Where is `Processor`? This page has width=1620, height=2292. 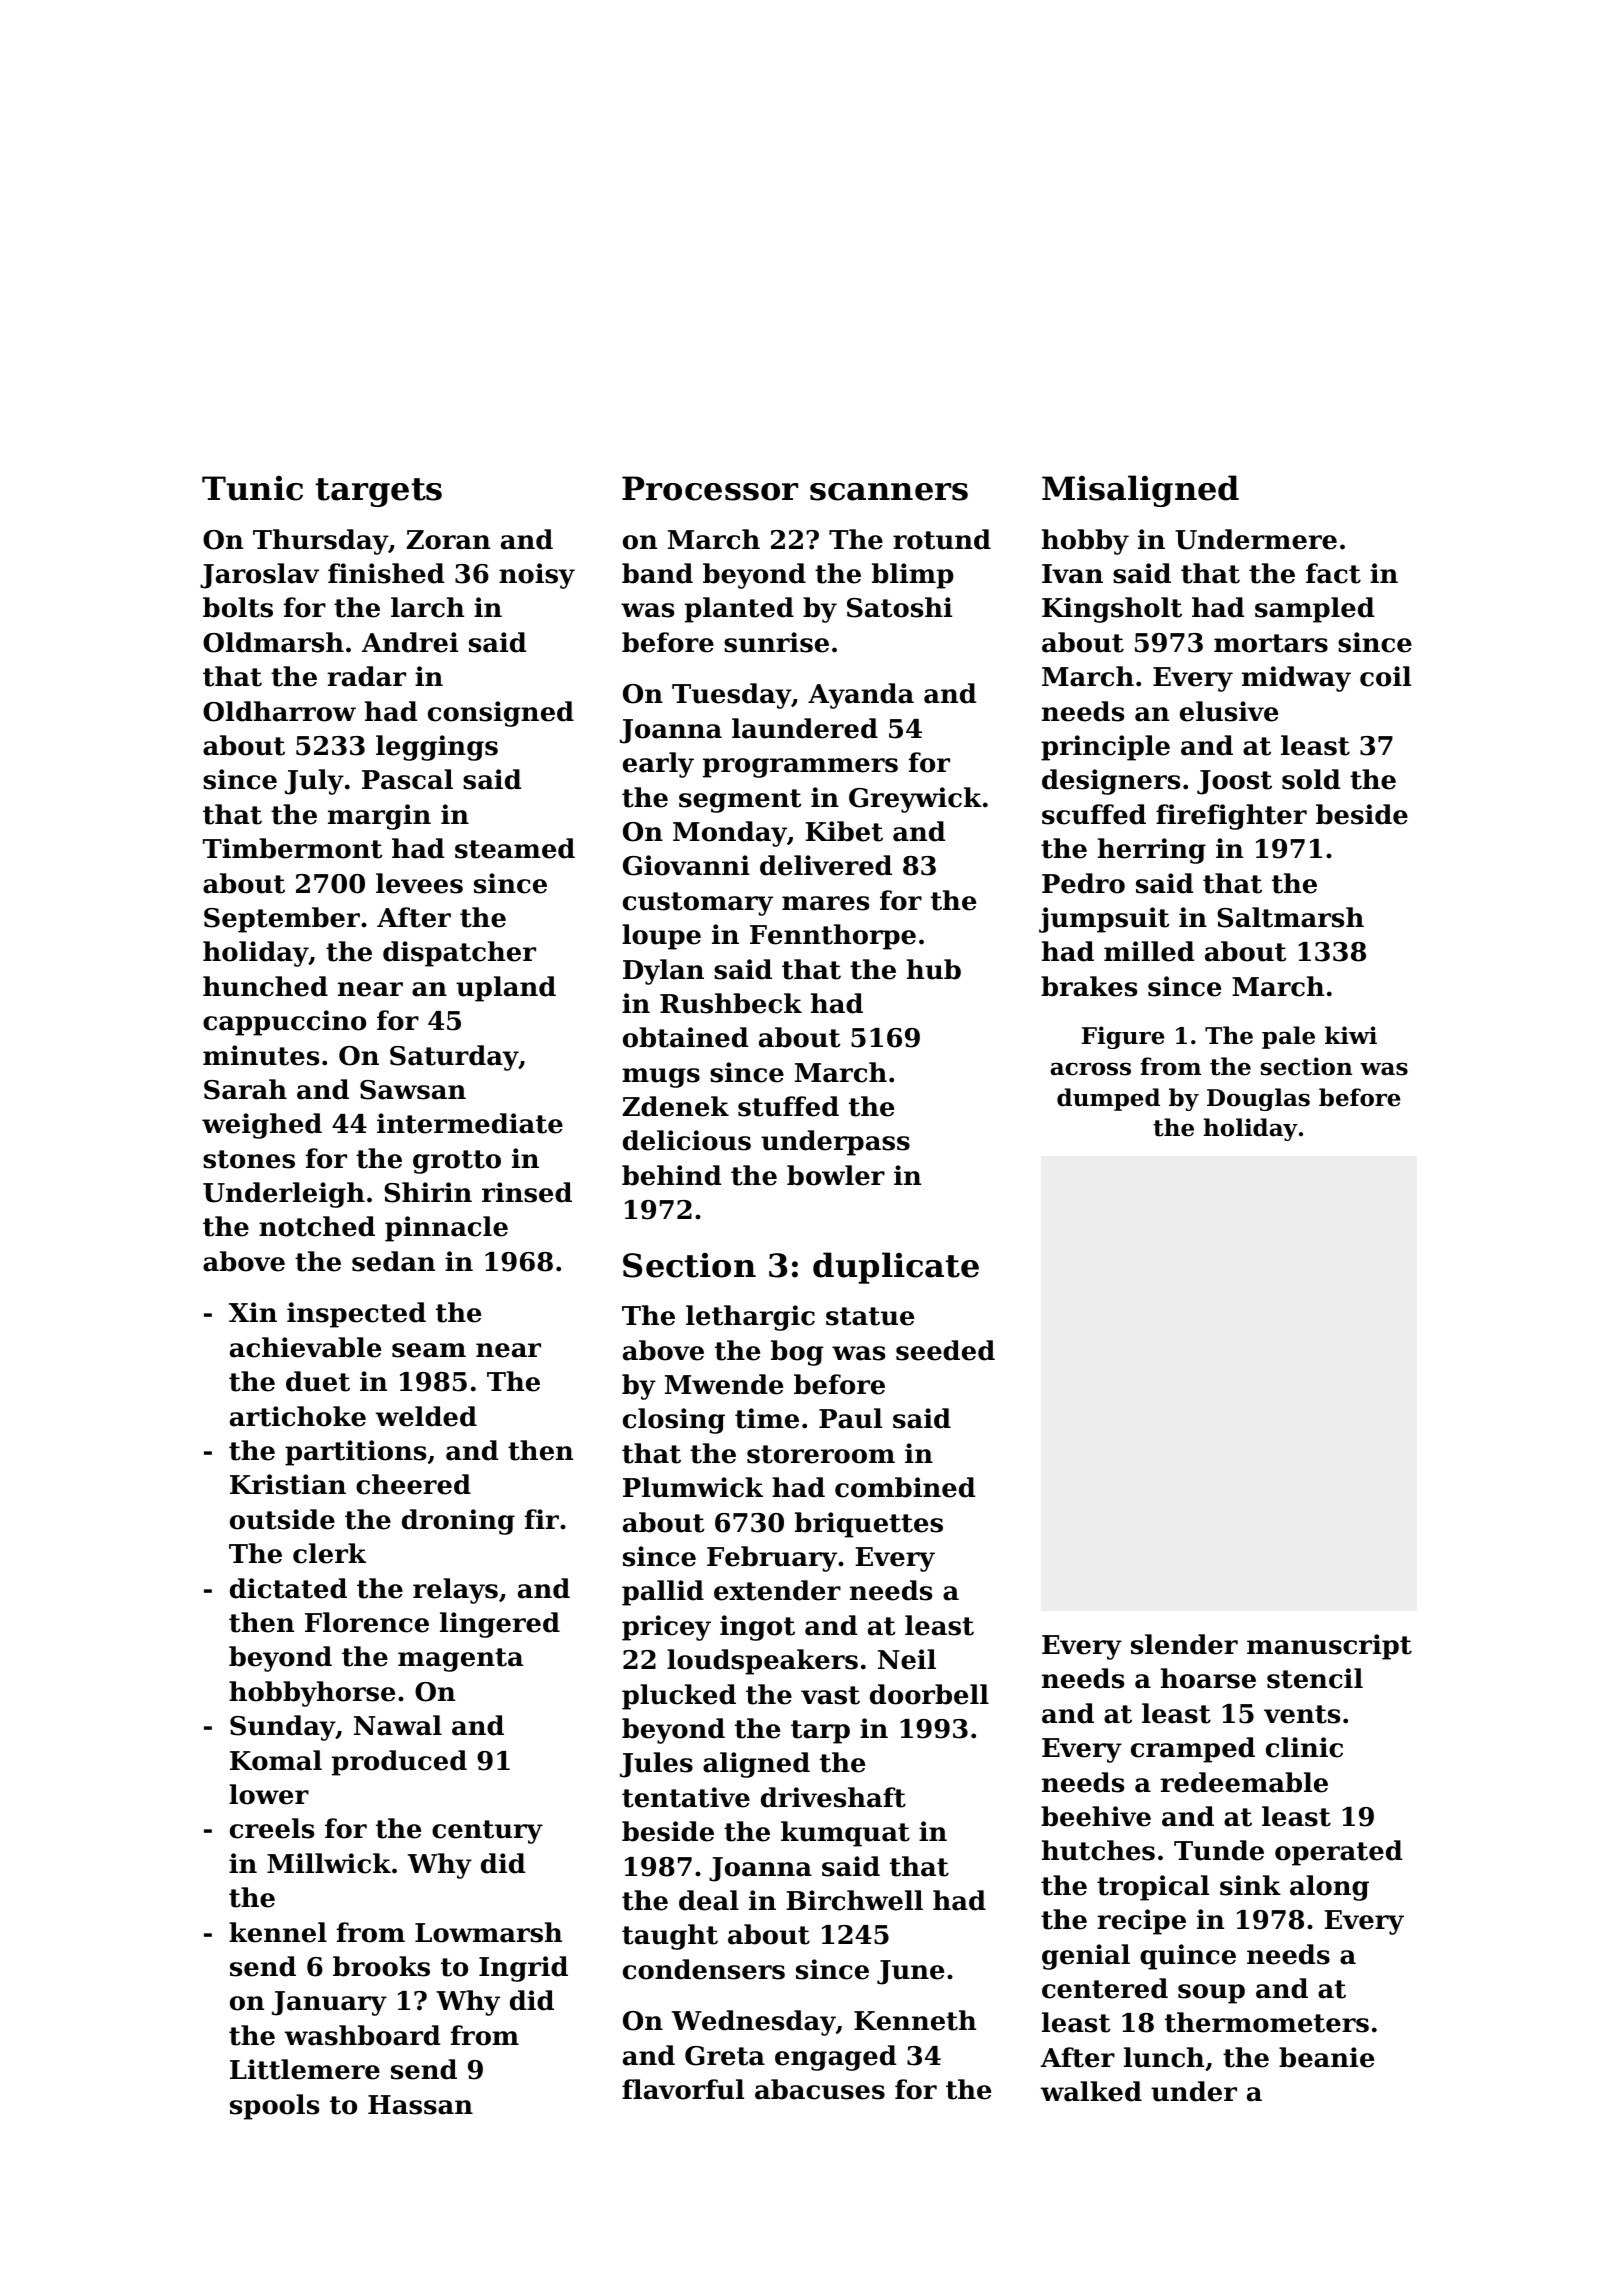
Processor is located at coordinates (710, 488).
